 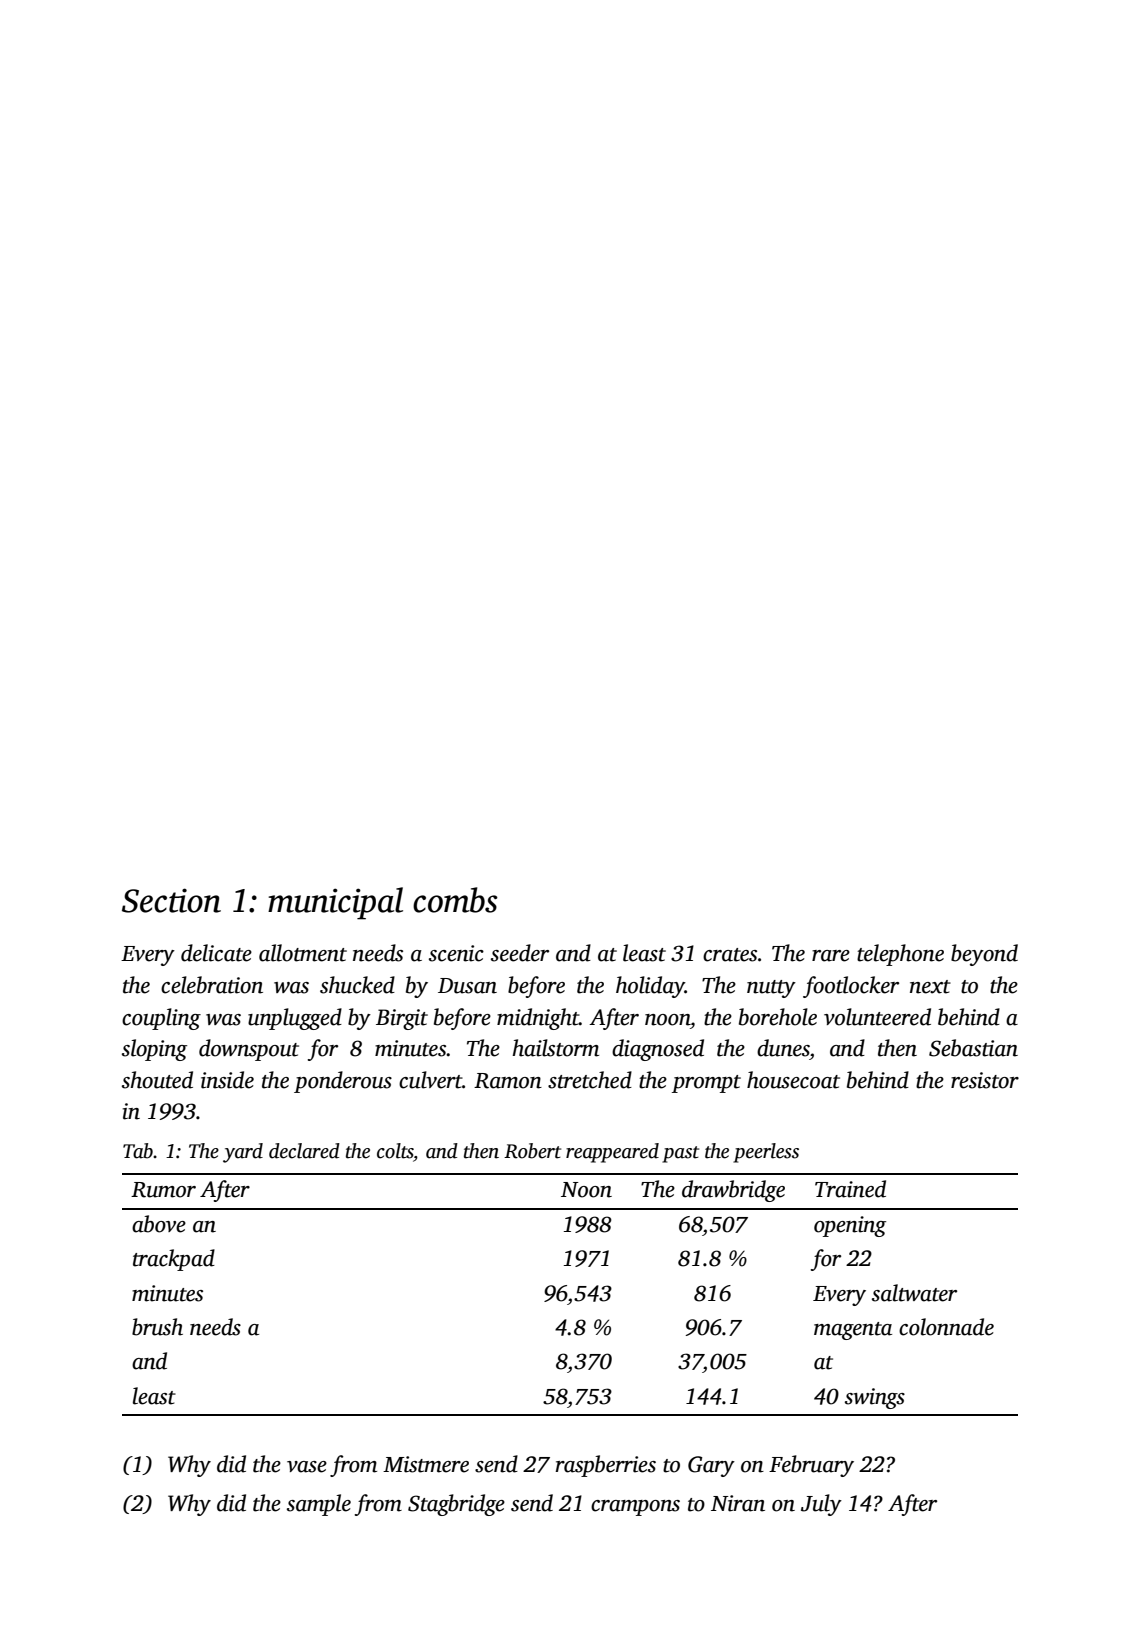 I want to click on brush, so click(x=157, y=1327).
